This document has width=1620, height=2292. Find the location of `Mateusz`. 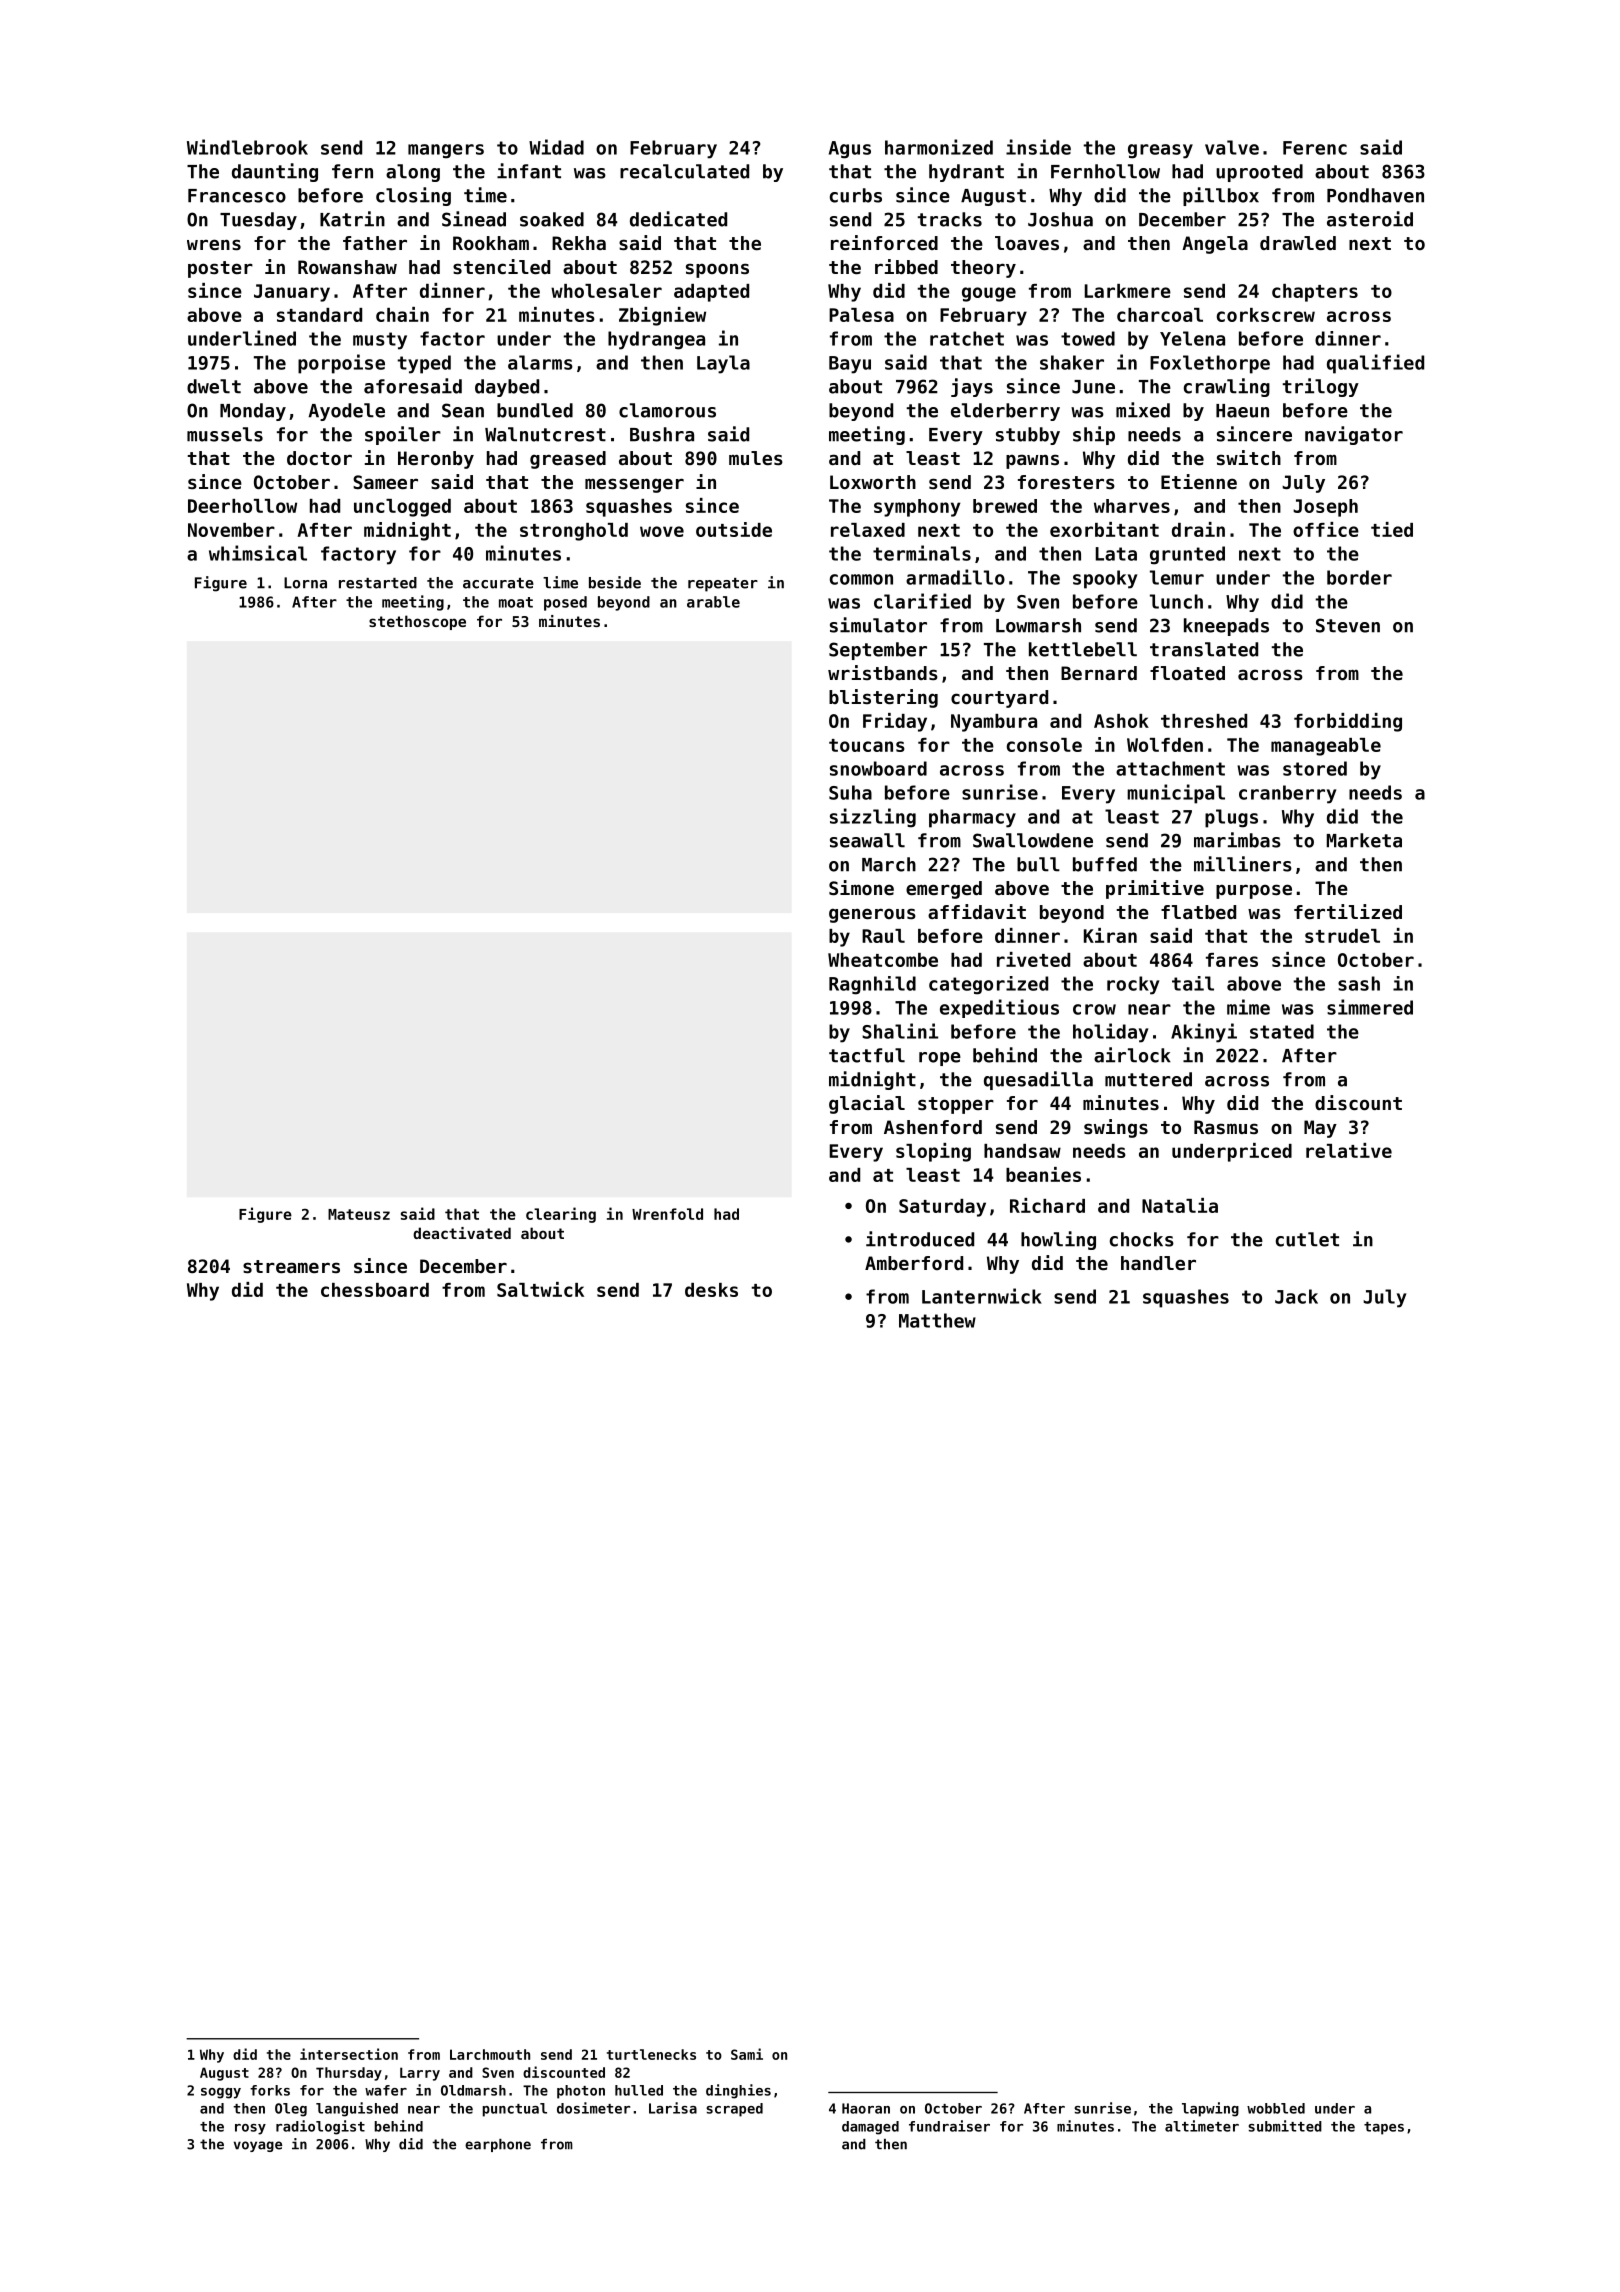

Mateusz is located at coordinates (359, 1214).
